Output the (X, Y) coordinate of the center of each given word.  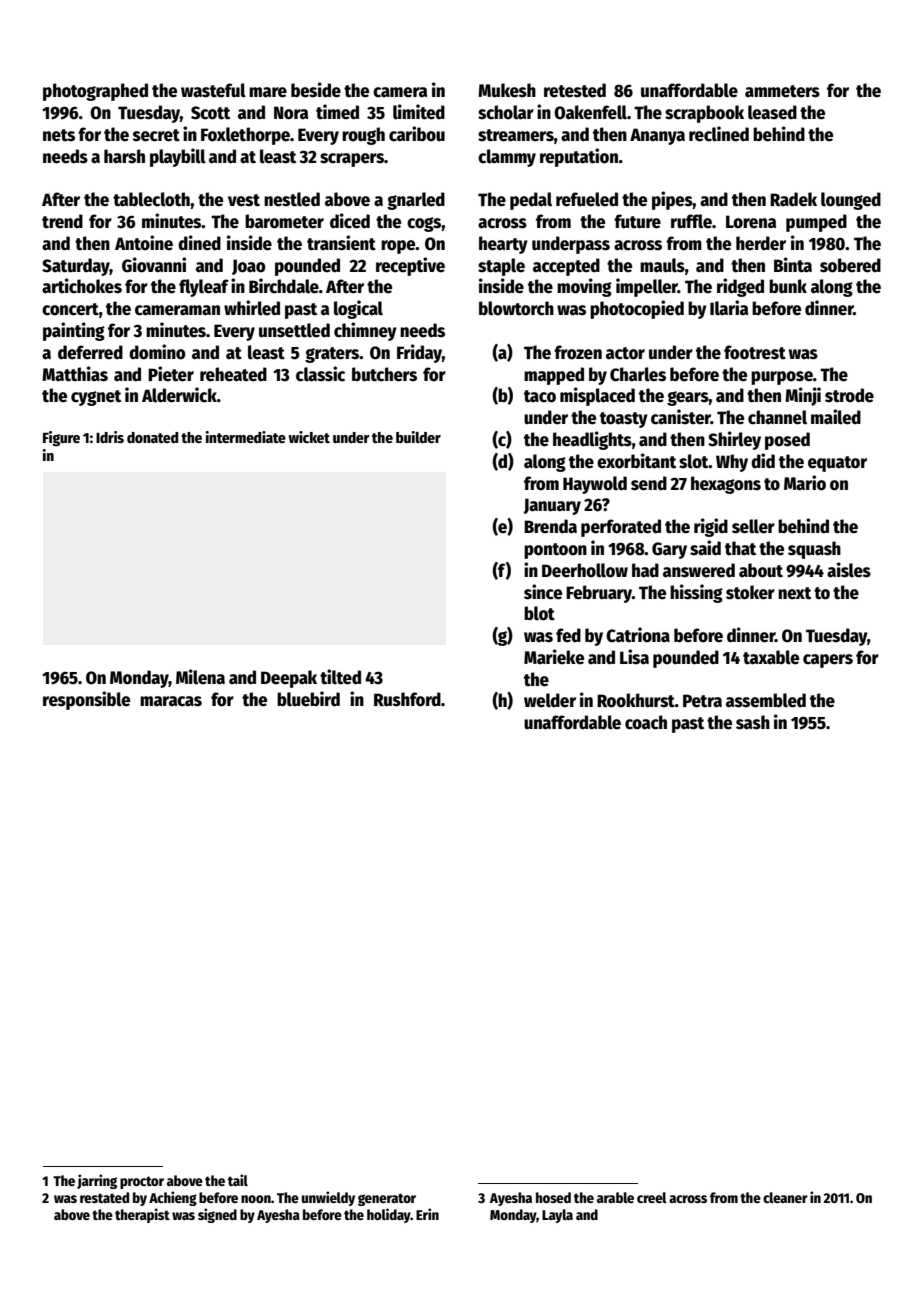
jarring (97, 1181)
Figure (61, 438)
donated (152, 437)
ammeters (782, 91)
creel (652, 1197)
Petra (702, 701)
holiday (389, 1215)
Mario (805, 483)
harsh (124, 156)
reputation (579, 157)
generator (387, 1199)
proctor (142, 1182)
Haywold (595, 485)
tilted (340, 677)
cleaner (785, 1197)
